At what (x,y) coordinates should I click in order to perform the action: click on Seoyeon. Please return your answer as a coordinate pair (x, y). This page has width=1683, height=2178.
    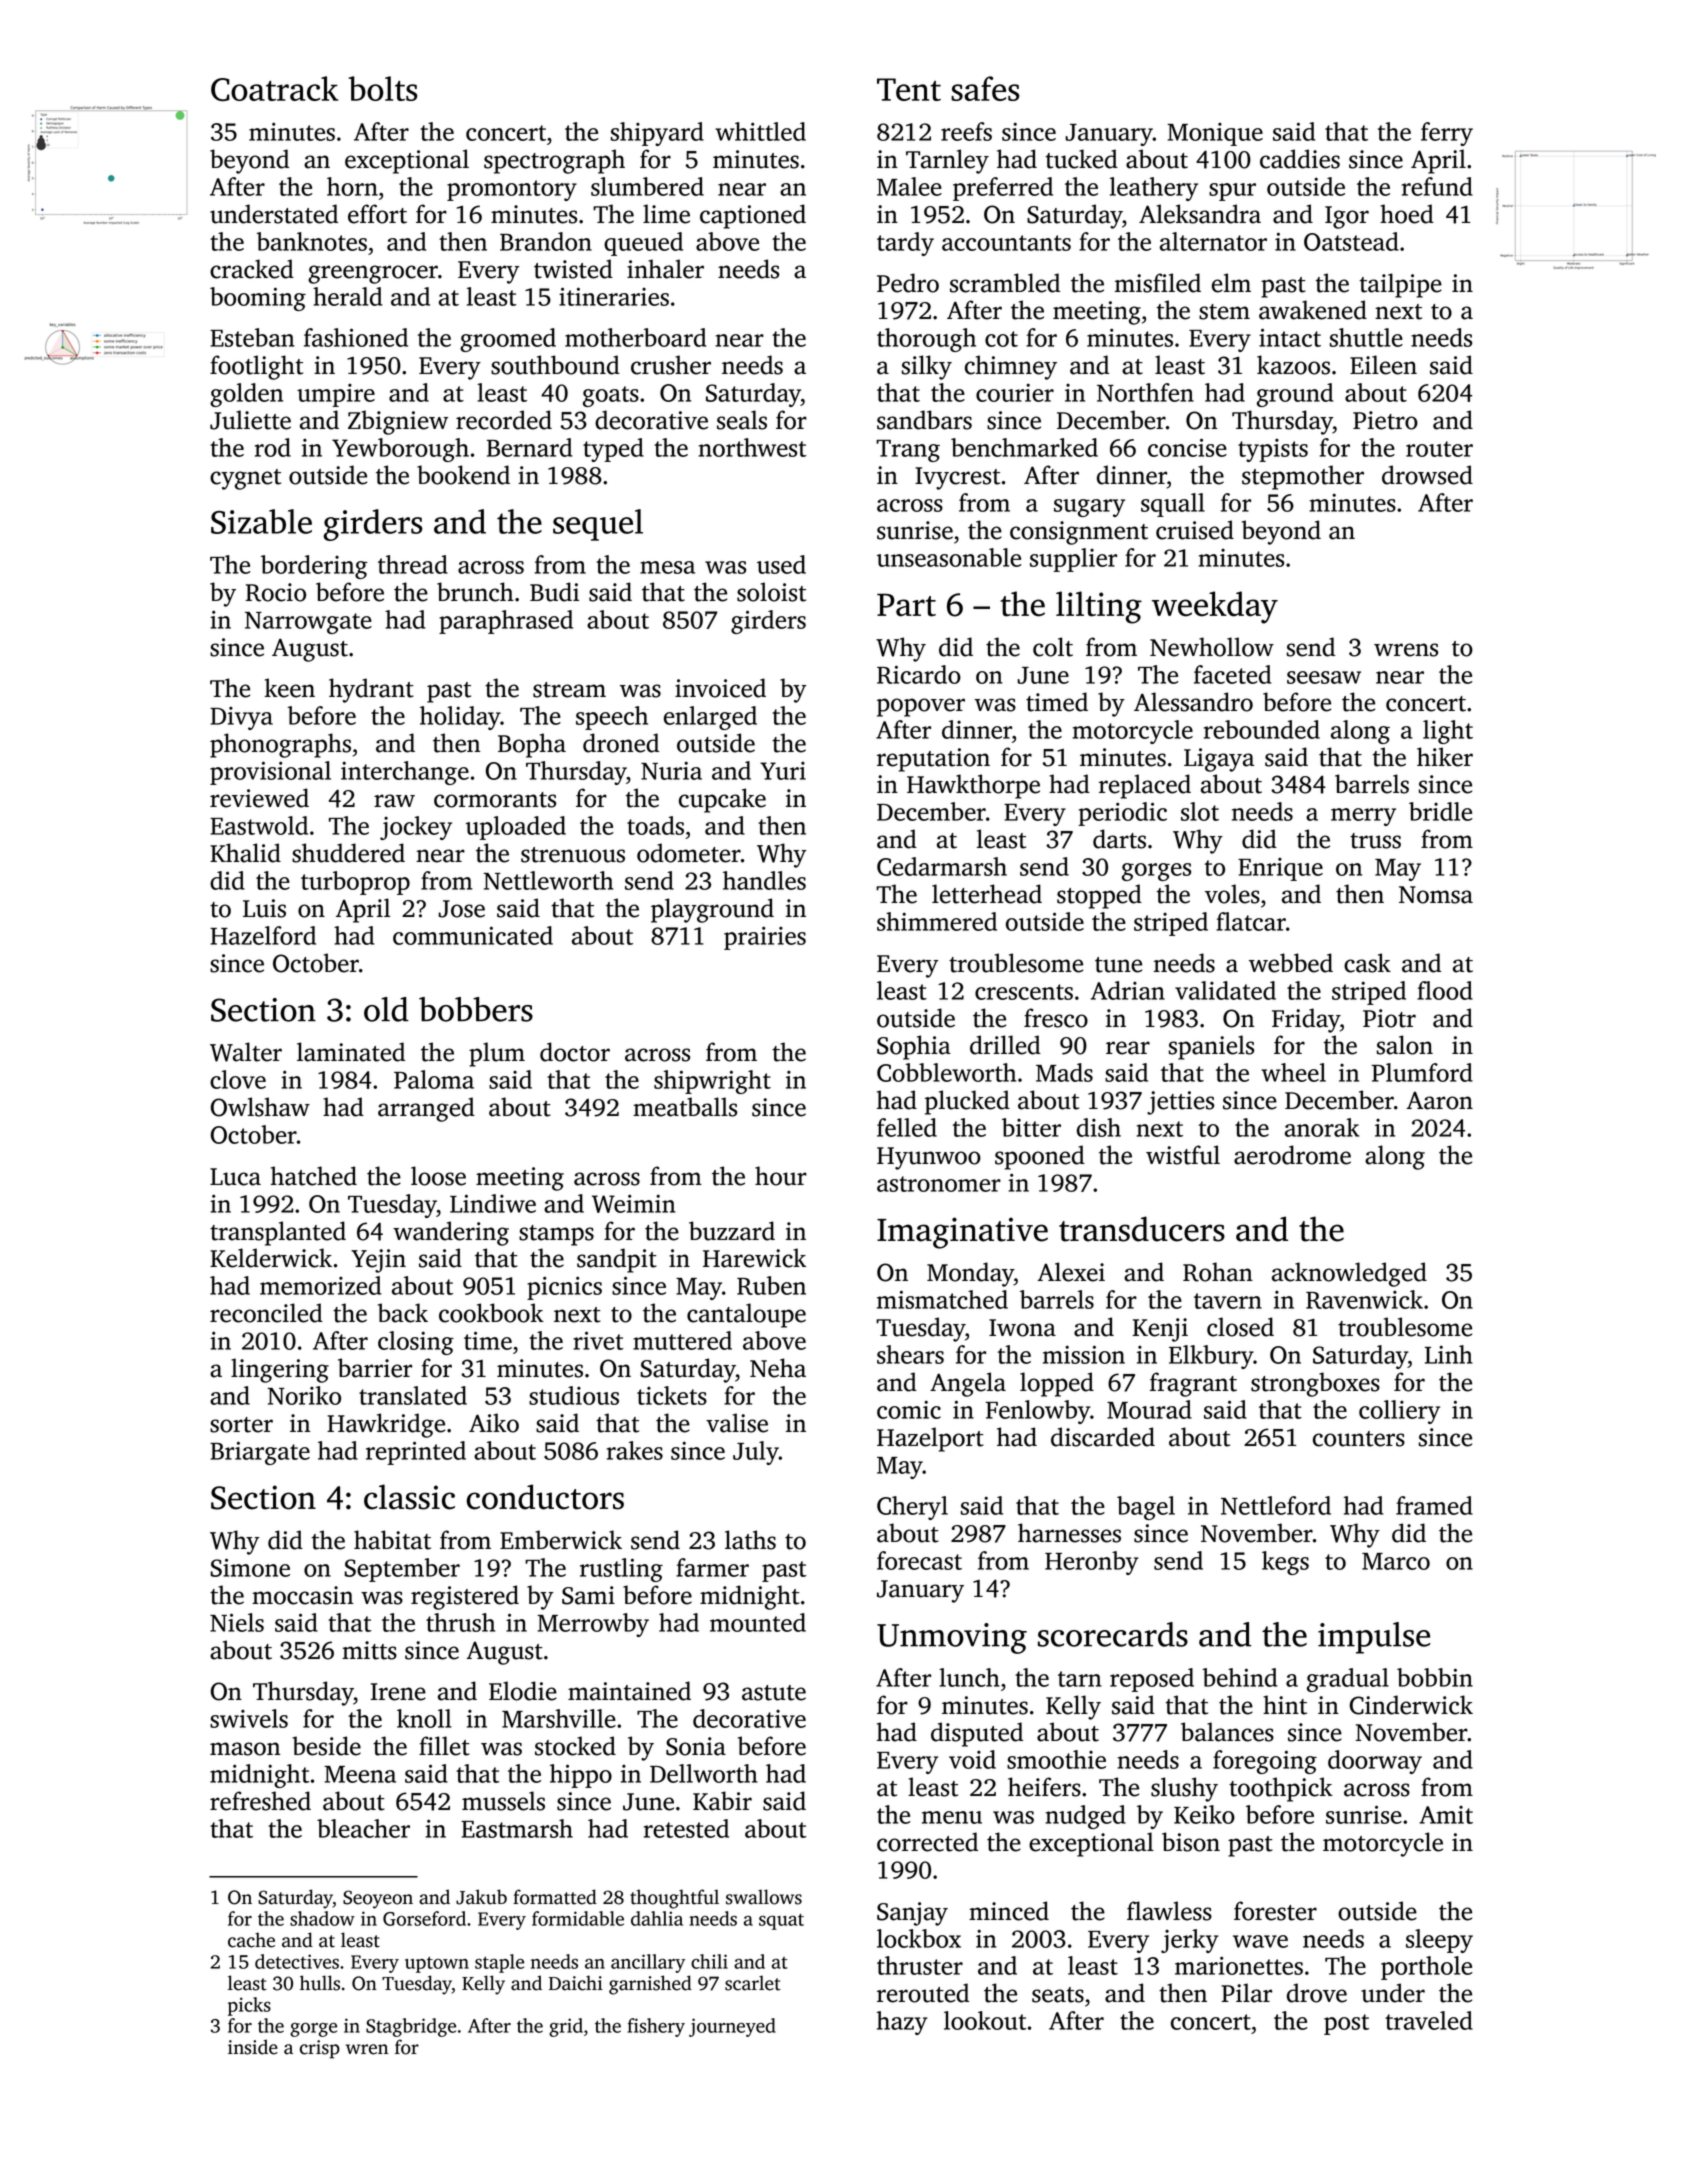
    Looking at the image, I should click on (378, 1899).
